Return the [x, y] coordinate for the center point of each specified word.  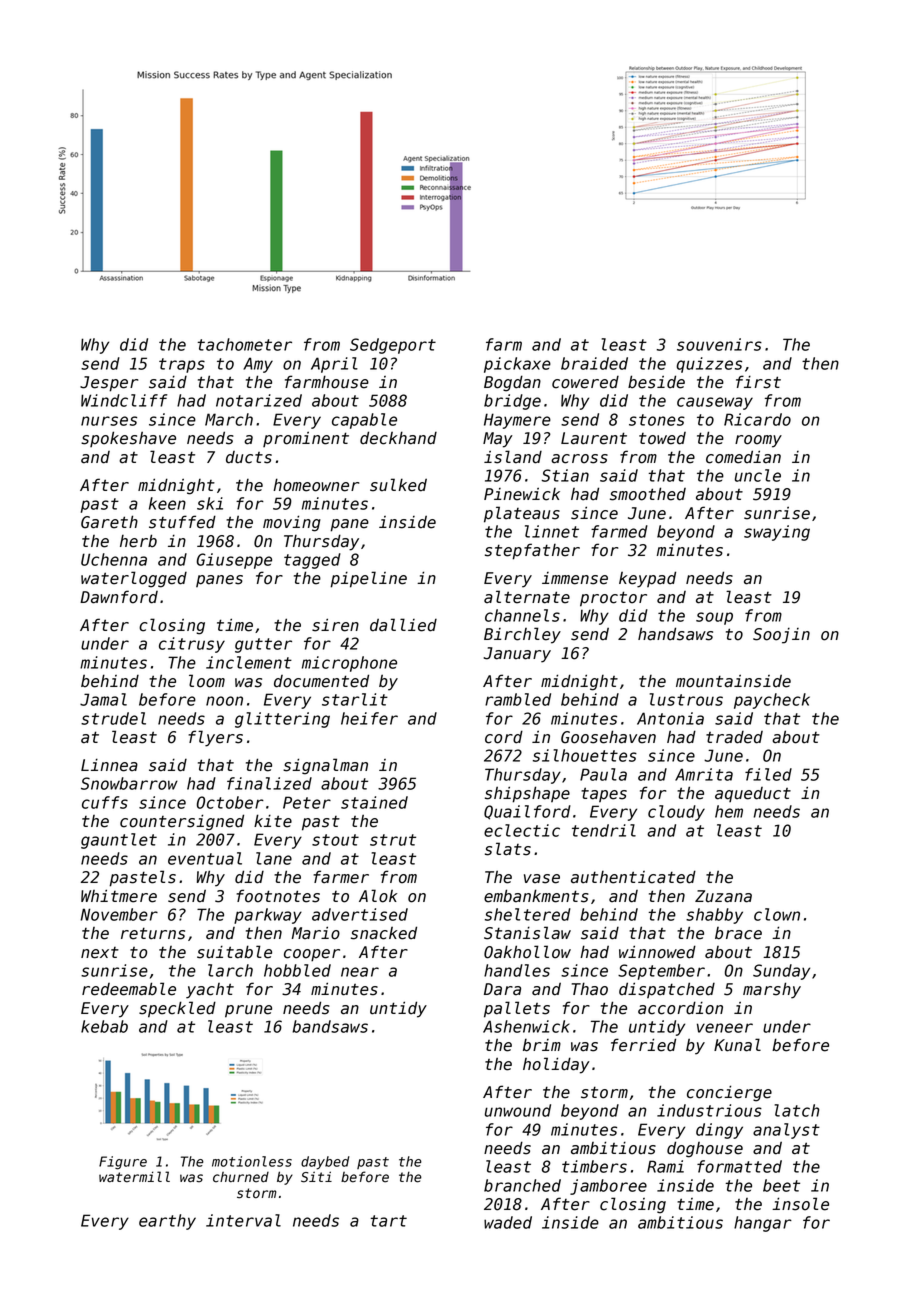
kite [273, 821]
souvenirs [719, 344]
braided [594, 363]
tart [388, 1221]
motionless [252, 1161]
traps [182, 365]
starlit [355, 699]
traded [734, 737]
